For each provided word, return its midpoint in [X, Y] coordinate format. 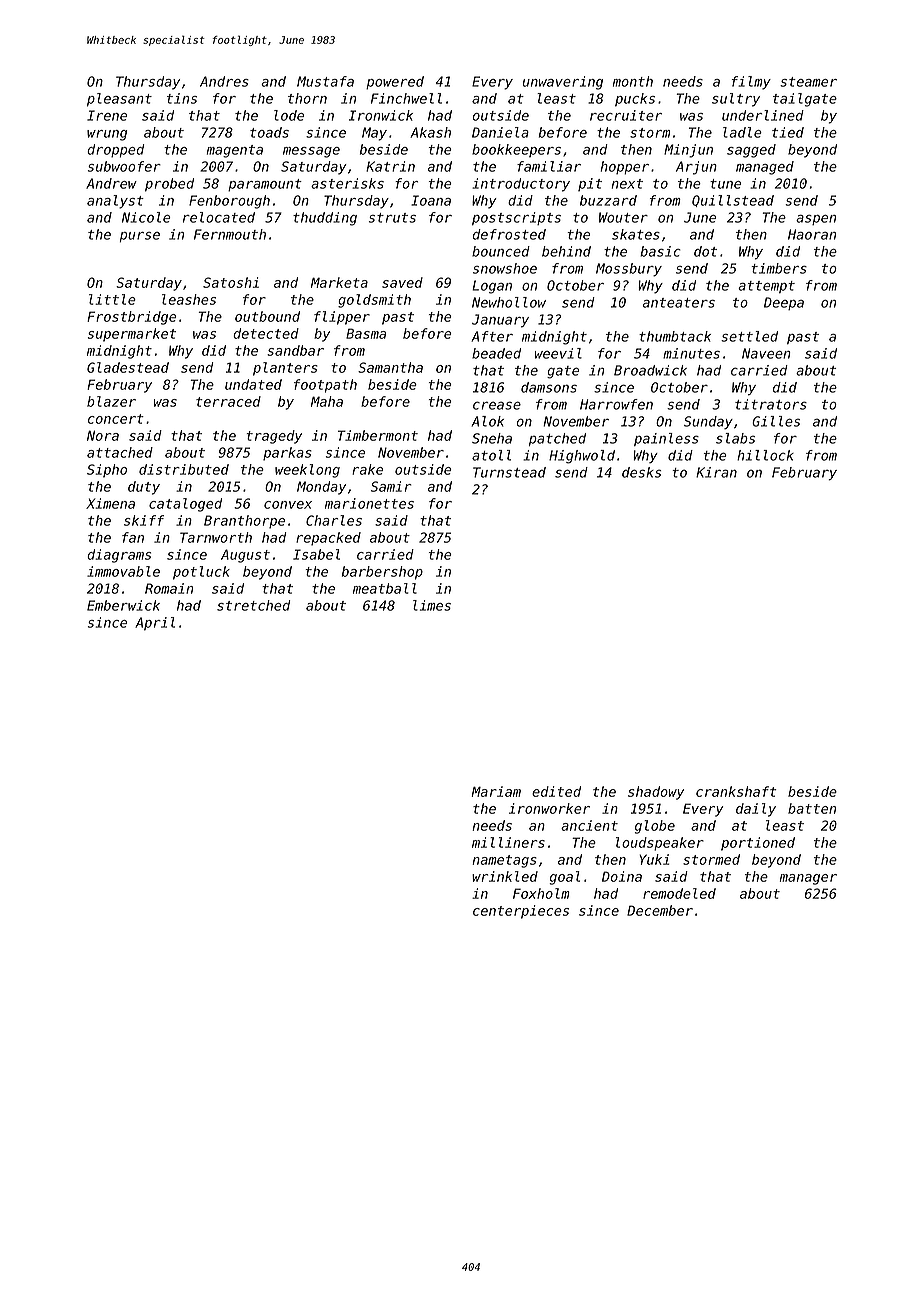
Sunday [708, 422]
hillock [765, 455]
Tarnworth [216, 537]
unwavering [563, 83]
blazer [111, 401]
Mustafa [325, 81]
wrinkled [505, 876]
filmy [751, 83]
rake [367, 469]
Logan [492, 287]
